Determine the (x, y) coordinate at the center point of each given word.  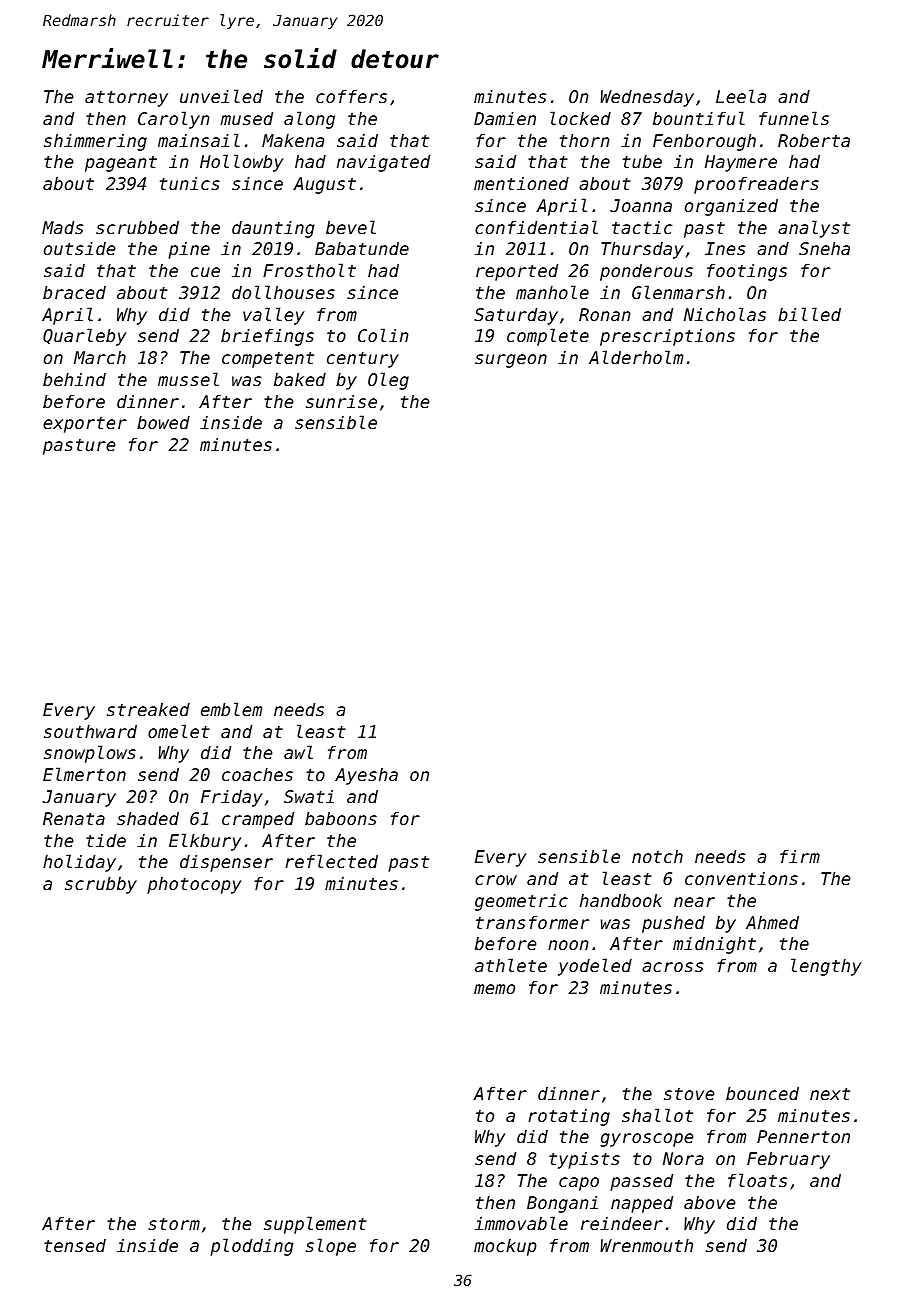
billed (809, 314)
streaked (148, 709)
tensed (75, 1245)
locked (580, 118)
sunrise (341, 401)
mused (246, 118)
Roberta (814, 140)
